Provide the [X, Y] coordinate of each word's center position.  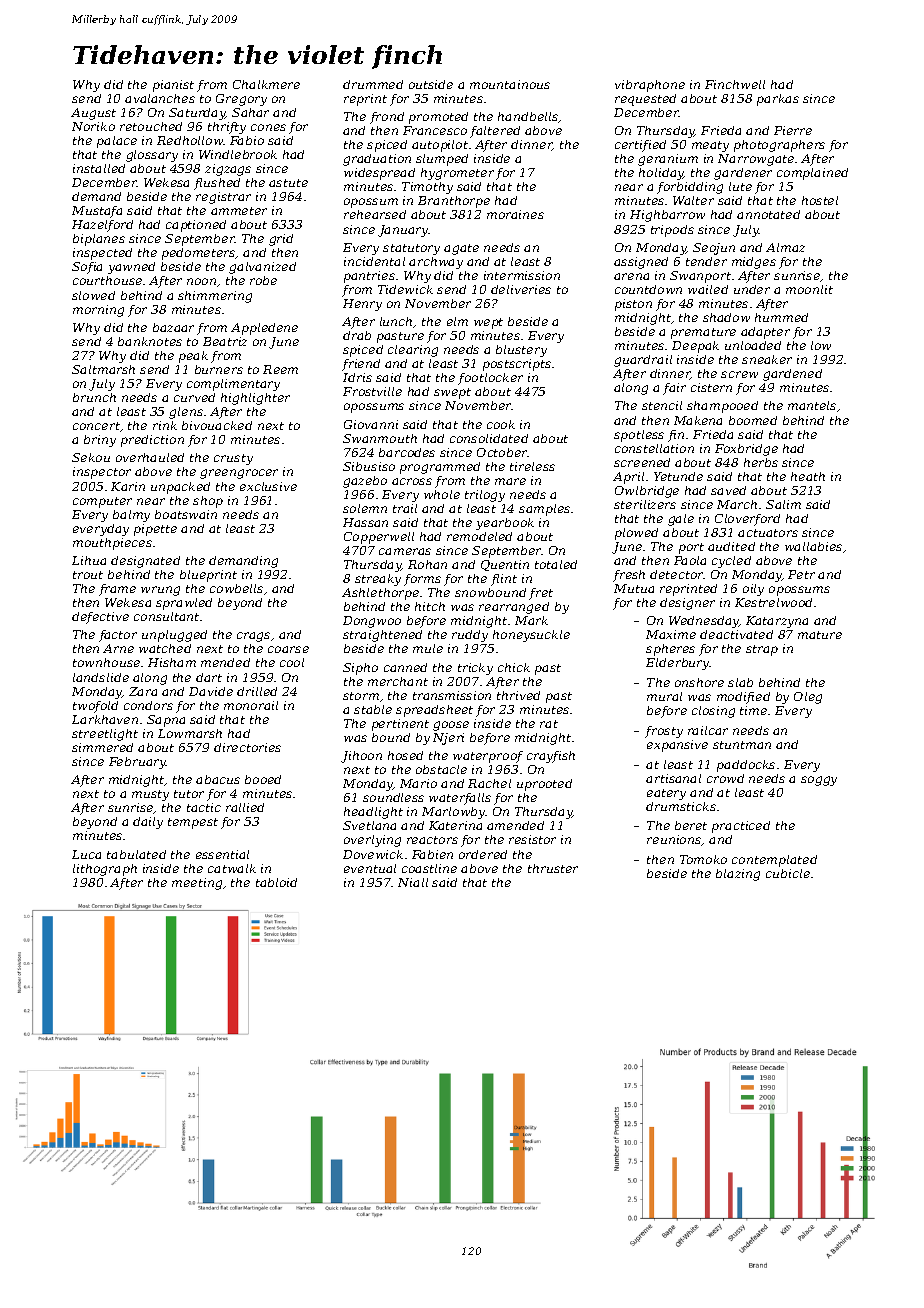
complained [812, 174]
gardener [743, 174]
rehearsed [375, 214]
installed [99, 168]
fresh [629, 576]
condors [148, 705]
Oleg [808, 698]
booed [263, 779]
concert [96, 426]
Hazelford [102, 226]
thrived [518, 695]
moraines [515, 214]
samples [544, 510]
